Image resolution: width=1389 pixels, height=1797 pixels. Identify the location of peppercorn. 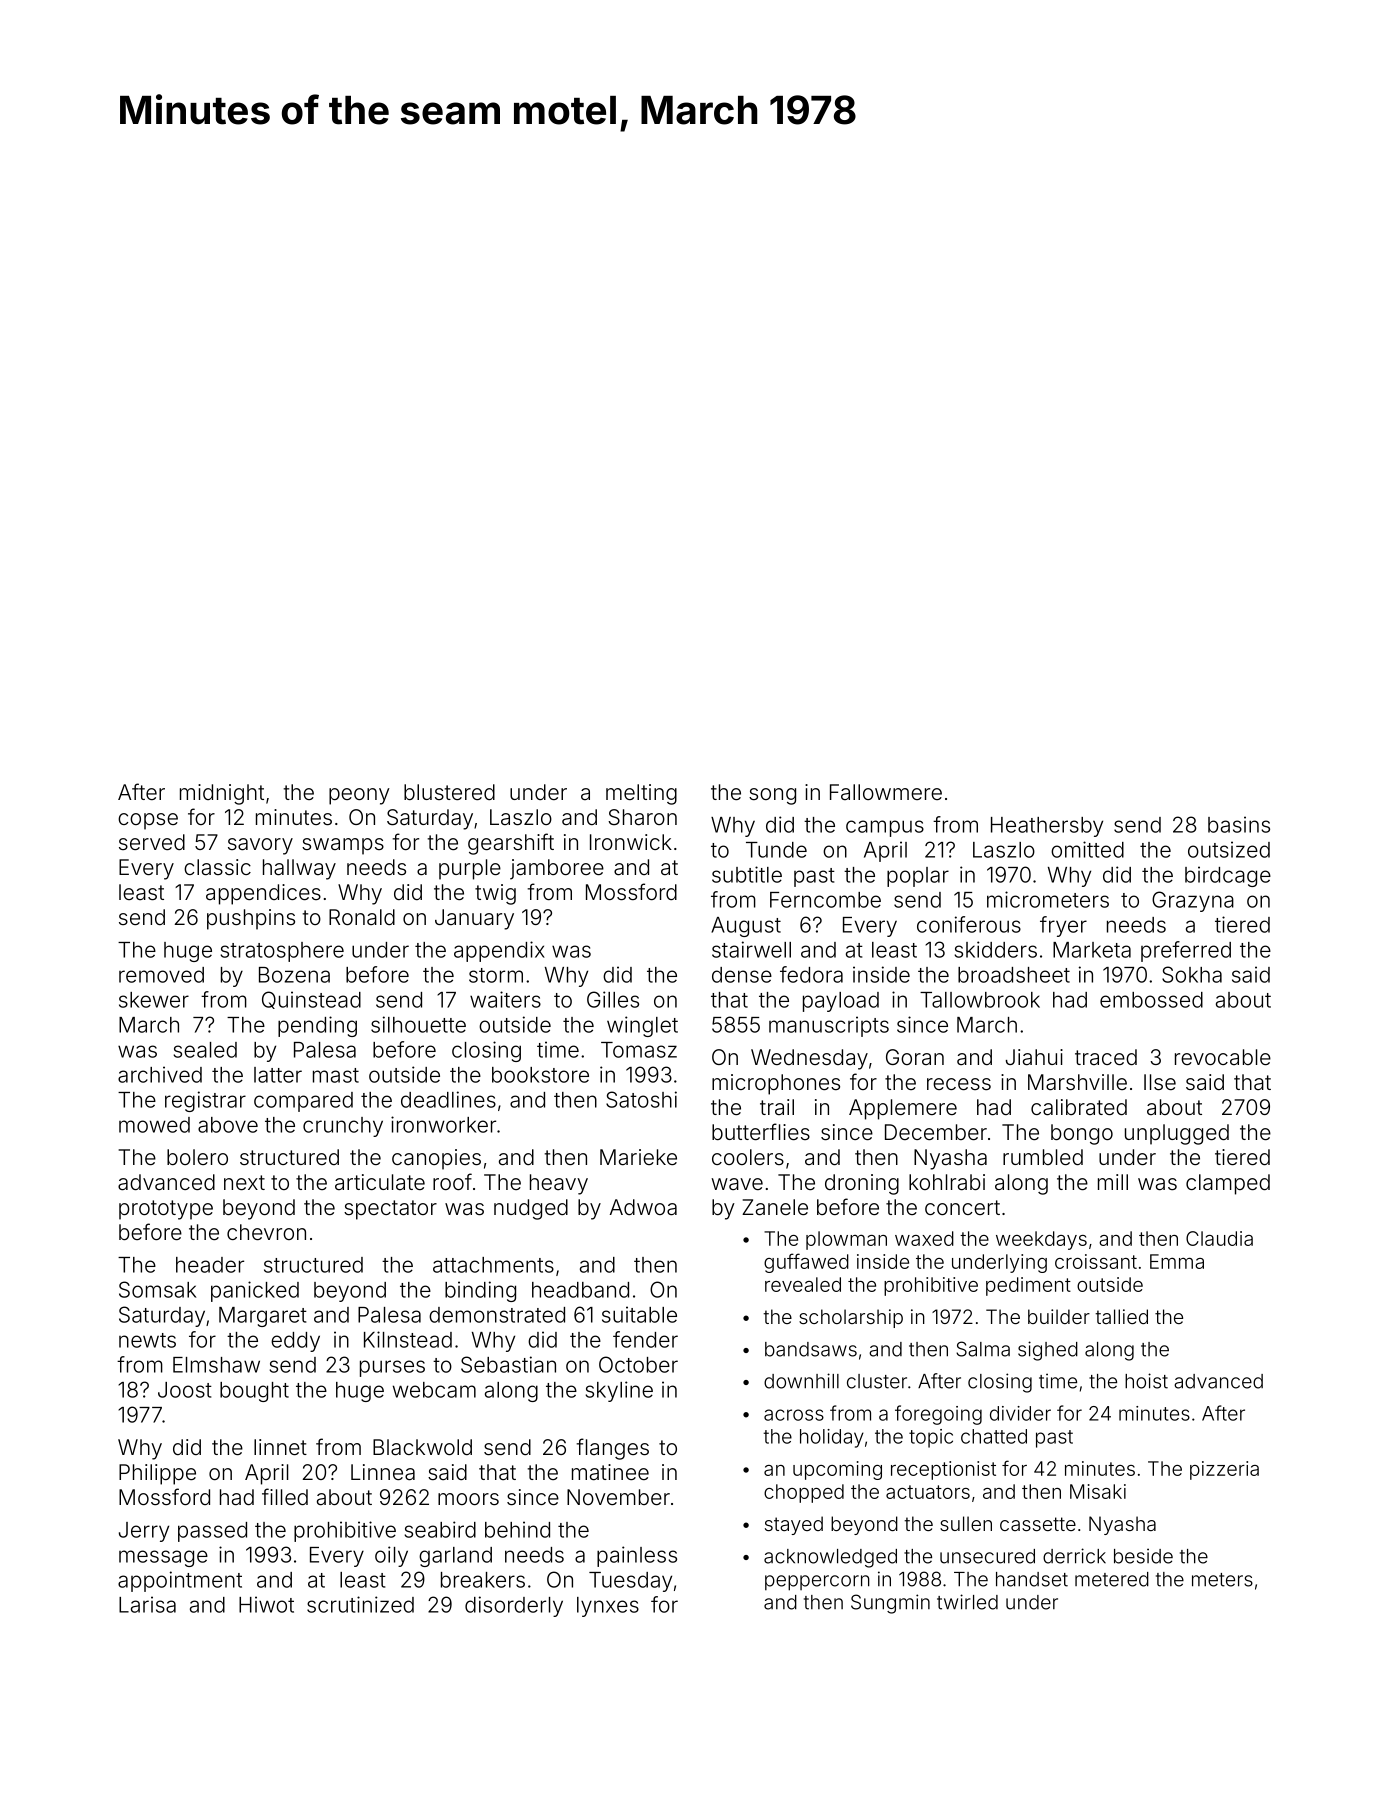
(817, 1583).
